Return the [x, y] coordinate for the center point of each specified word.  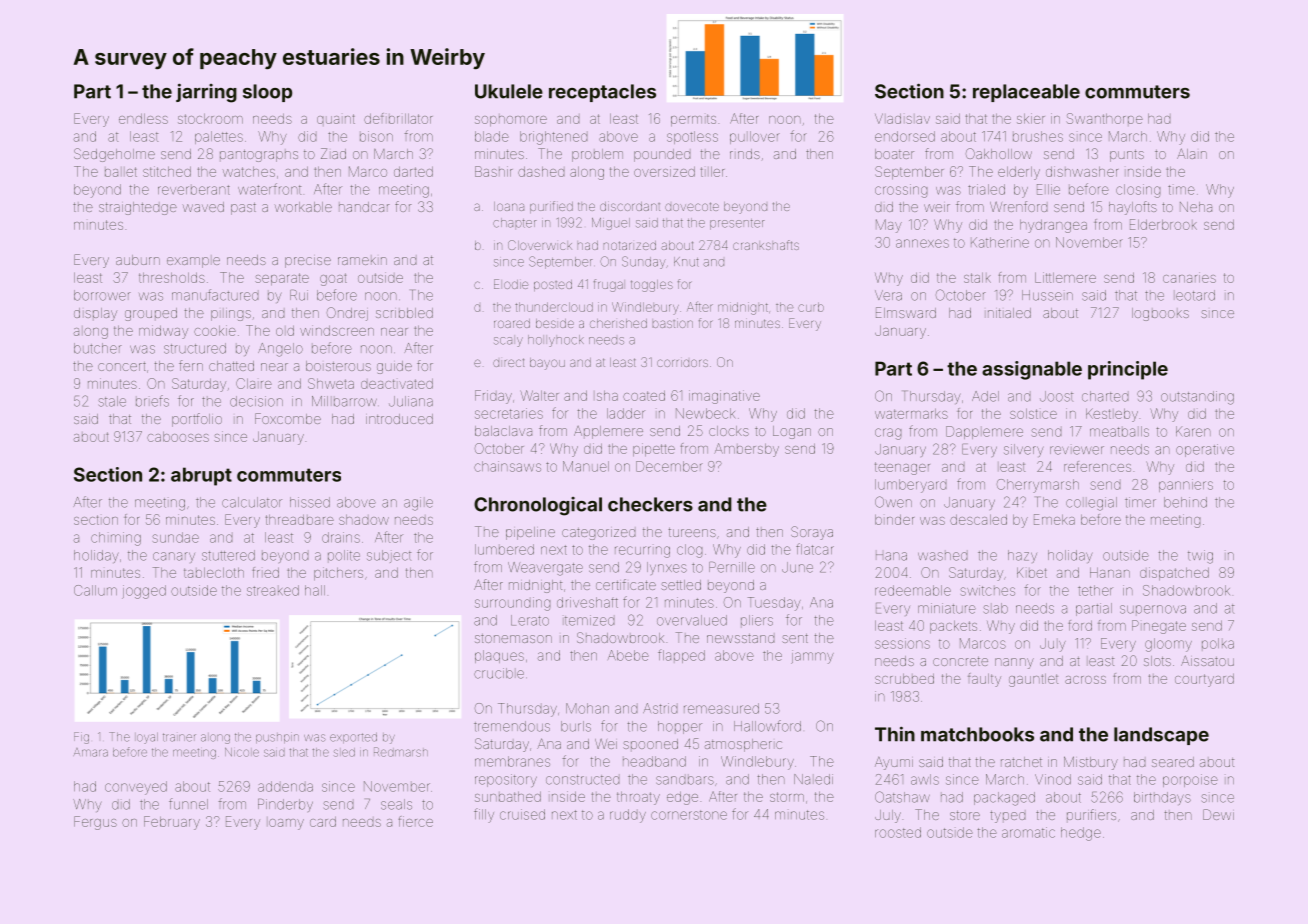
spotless [692, 137]
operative [1205, 450]
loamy [286, 824]
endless [143, 119]
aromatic [1028, 832]
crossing [901, 191]
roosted [898, 832]
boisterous [338, 366]
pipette [654, 449]
